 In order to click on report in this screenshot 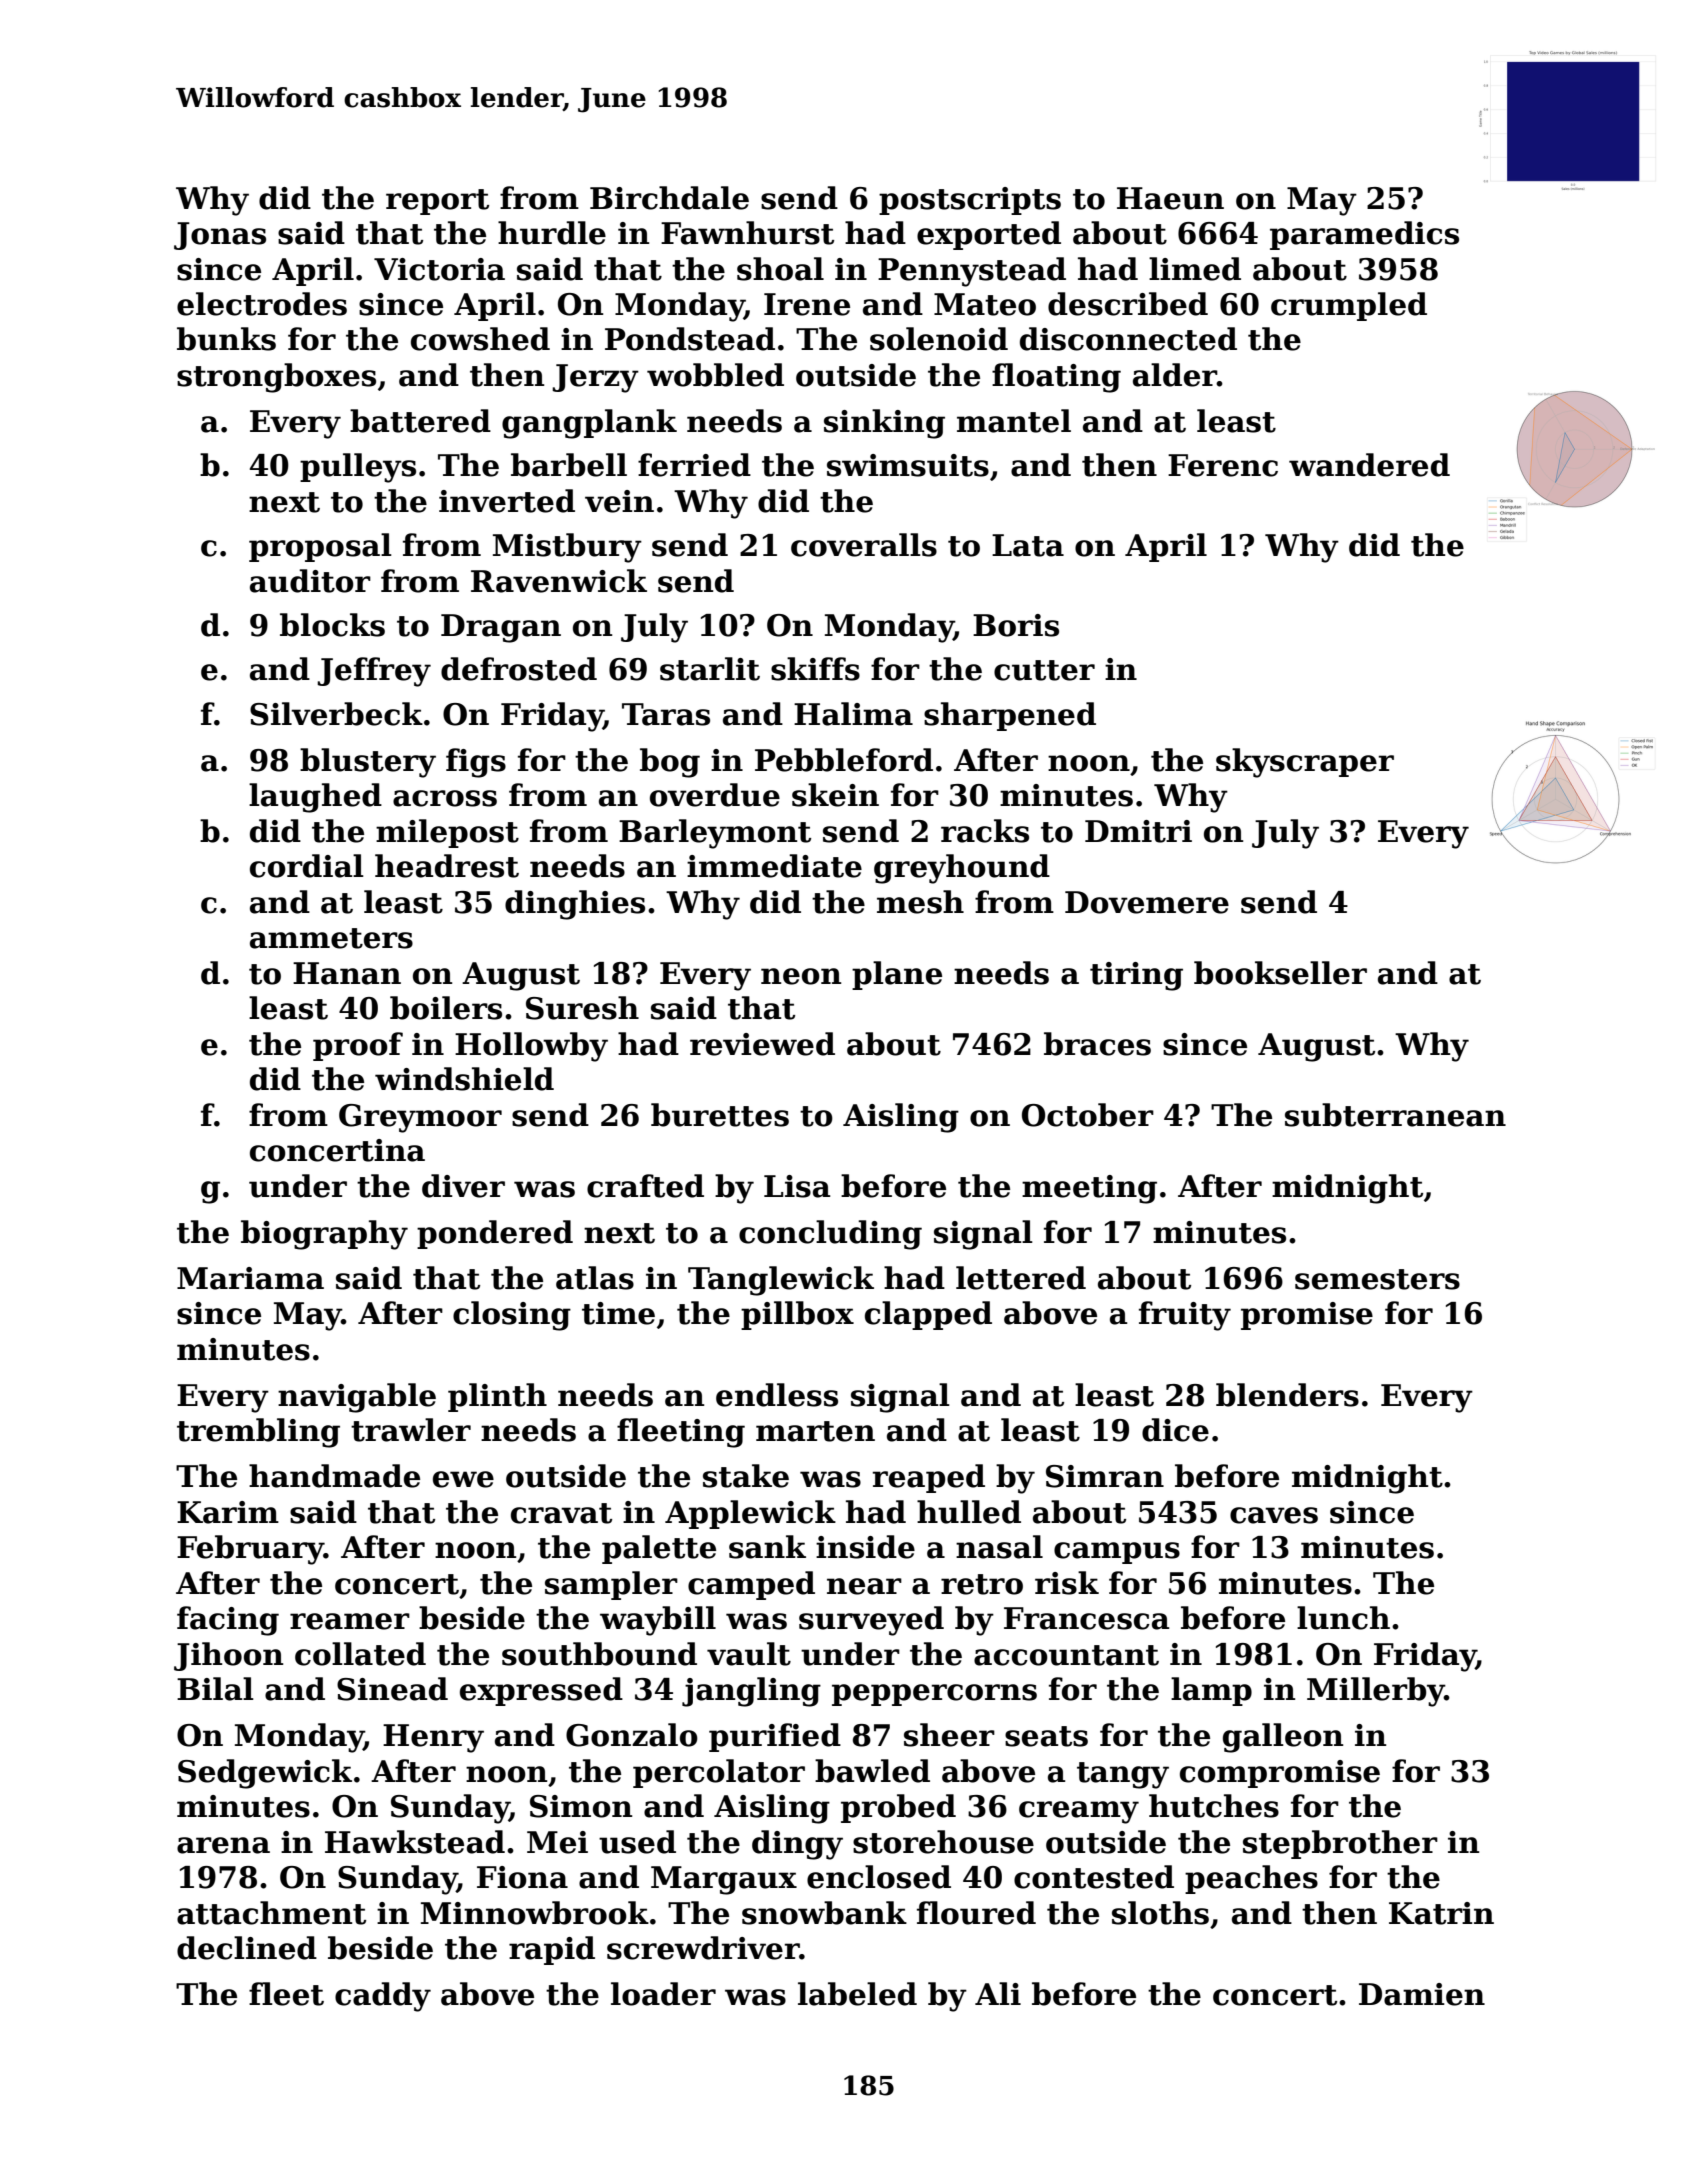, I will do `click(437, 202)`.
